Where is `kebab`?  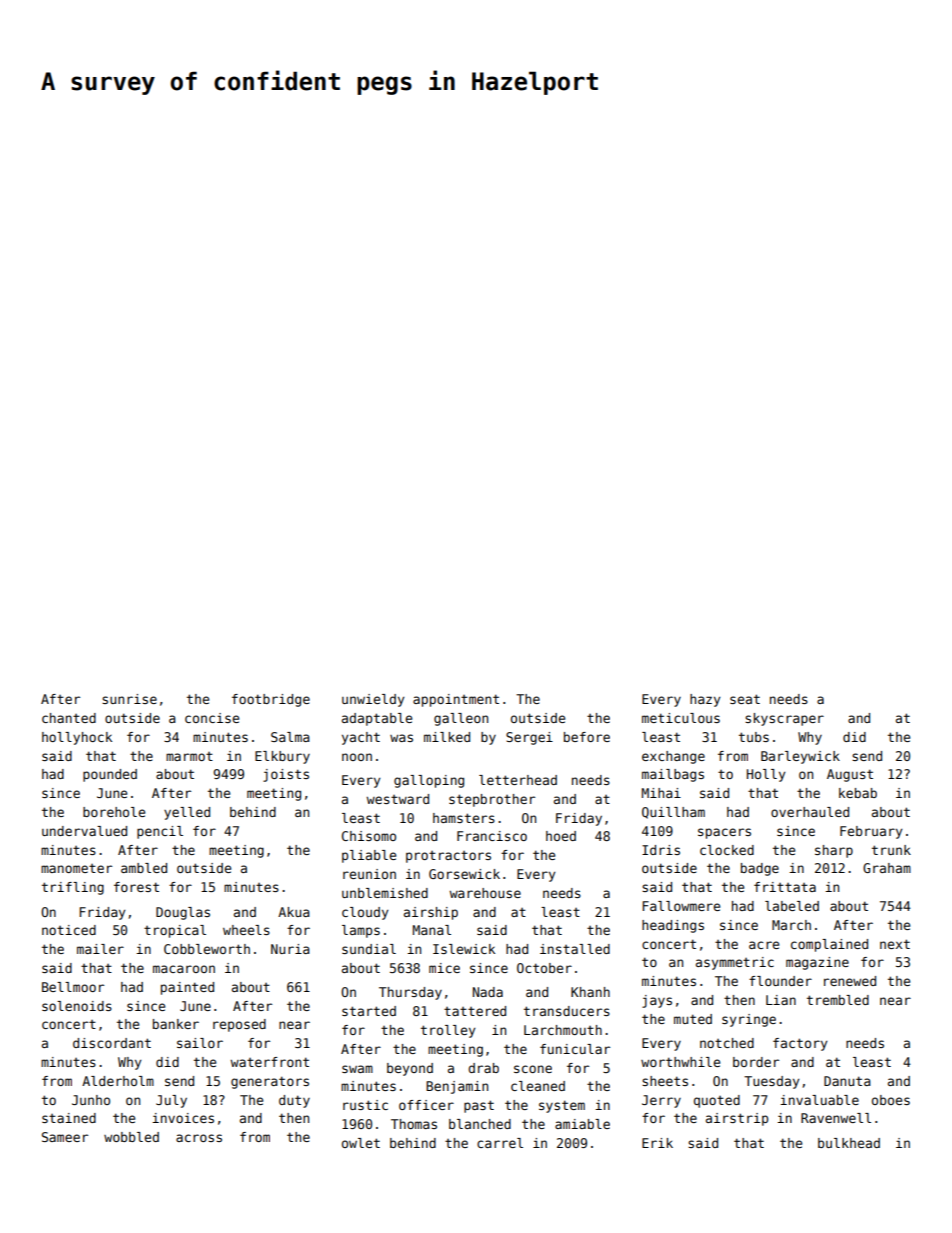 kebab is located at coordinates (858, 793).
